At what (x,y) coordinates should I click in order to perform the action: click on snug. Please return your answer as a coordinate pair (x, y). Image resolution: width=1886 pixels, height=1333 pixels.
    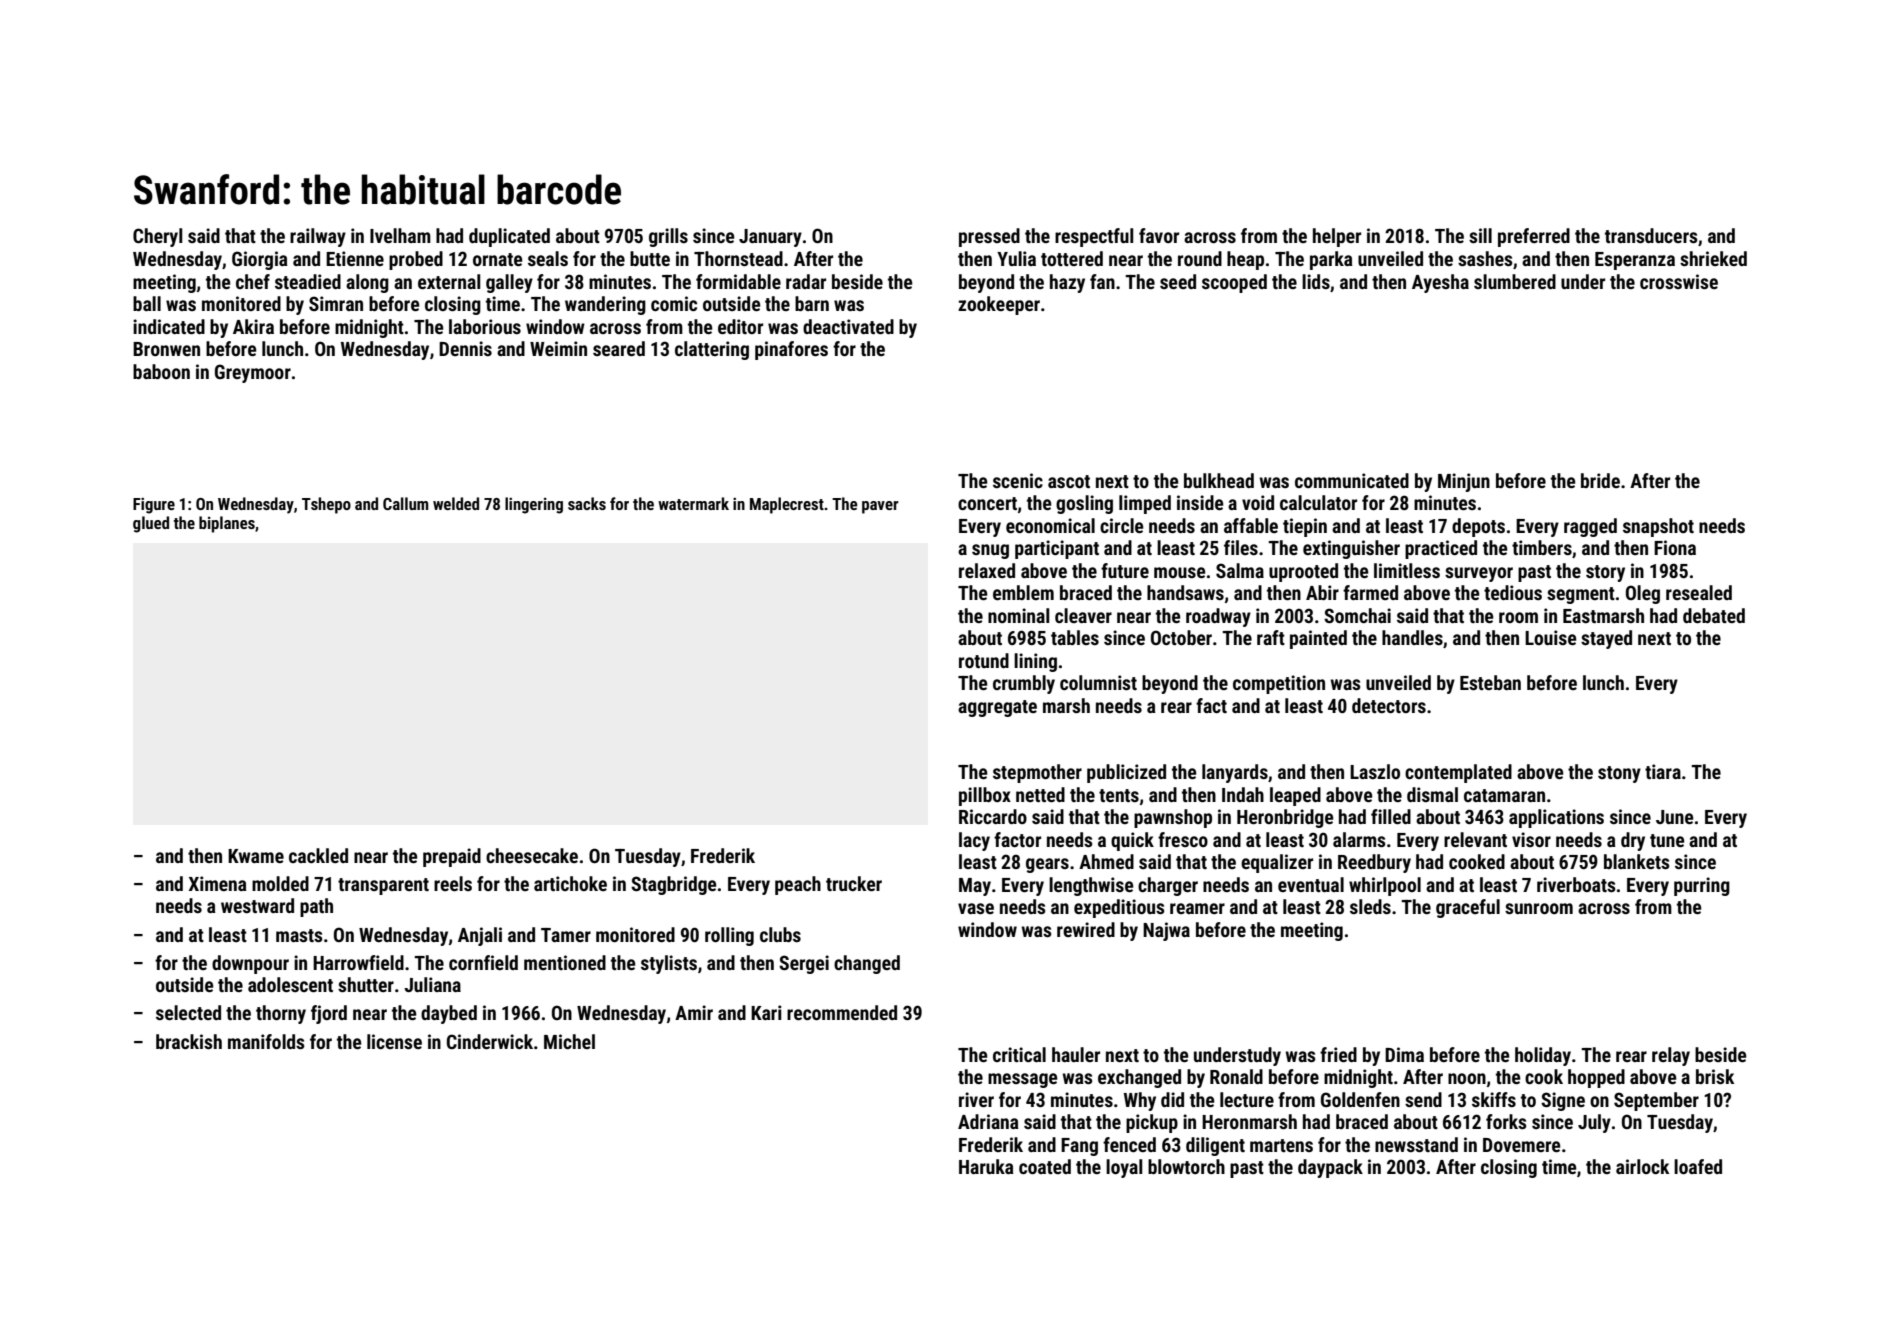
    Looking at the image, I should click on (990, 551).
